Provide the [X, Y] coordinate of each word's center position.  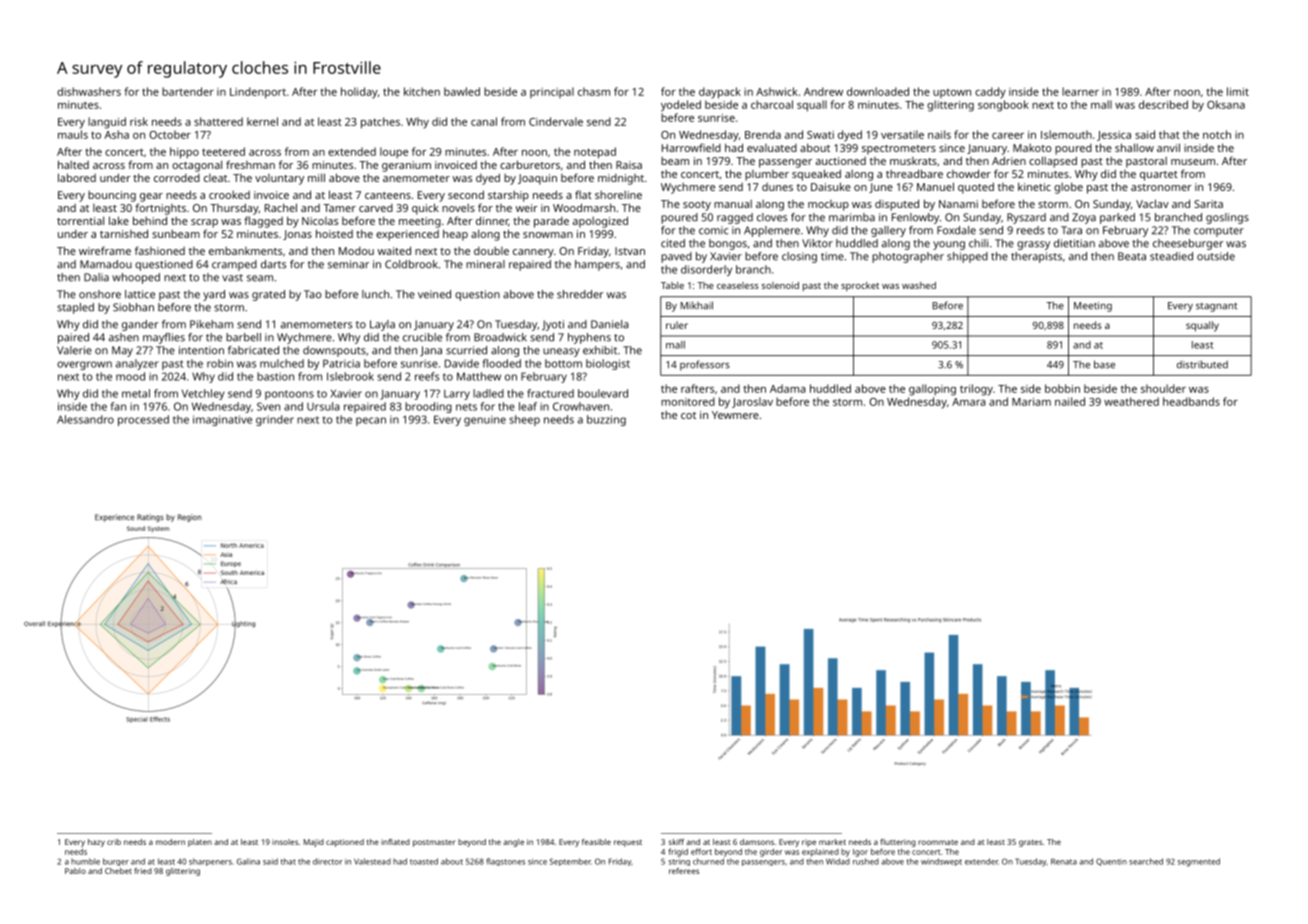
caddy [990, 93]
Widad [838, 861]
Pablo [75, 871]
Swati [820, 135]
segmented [1199, 862]
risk [139, 121]
